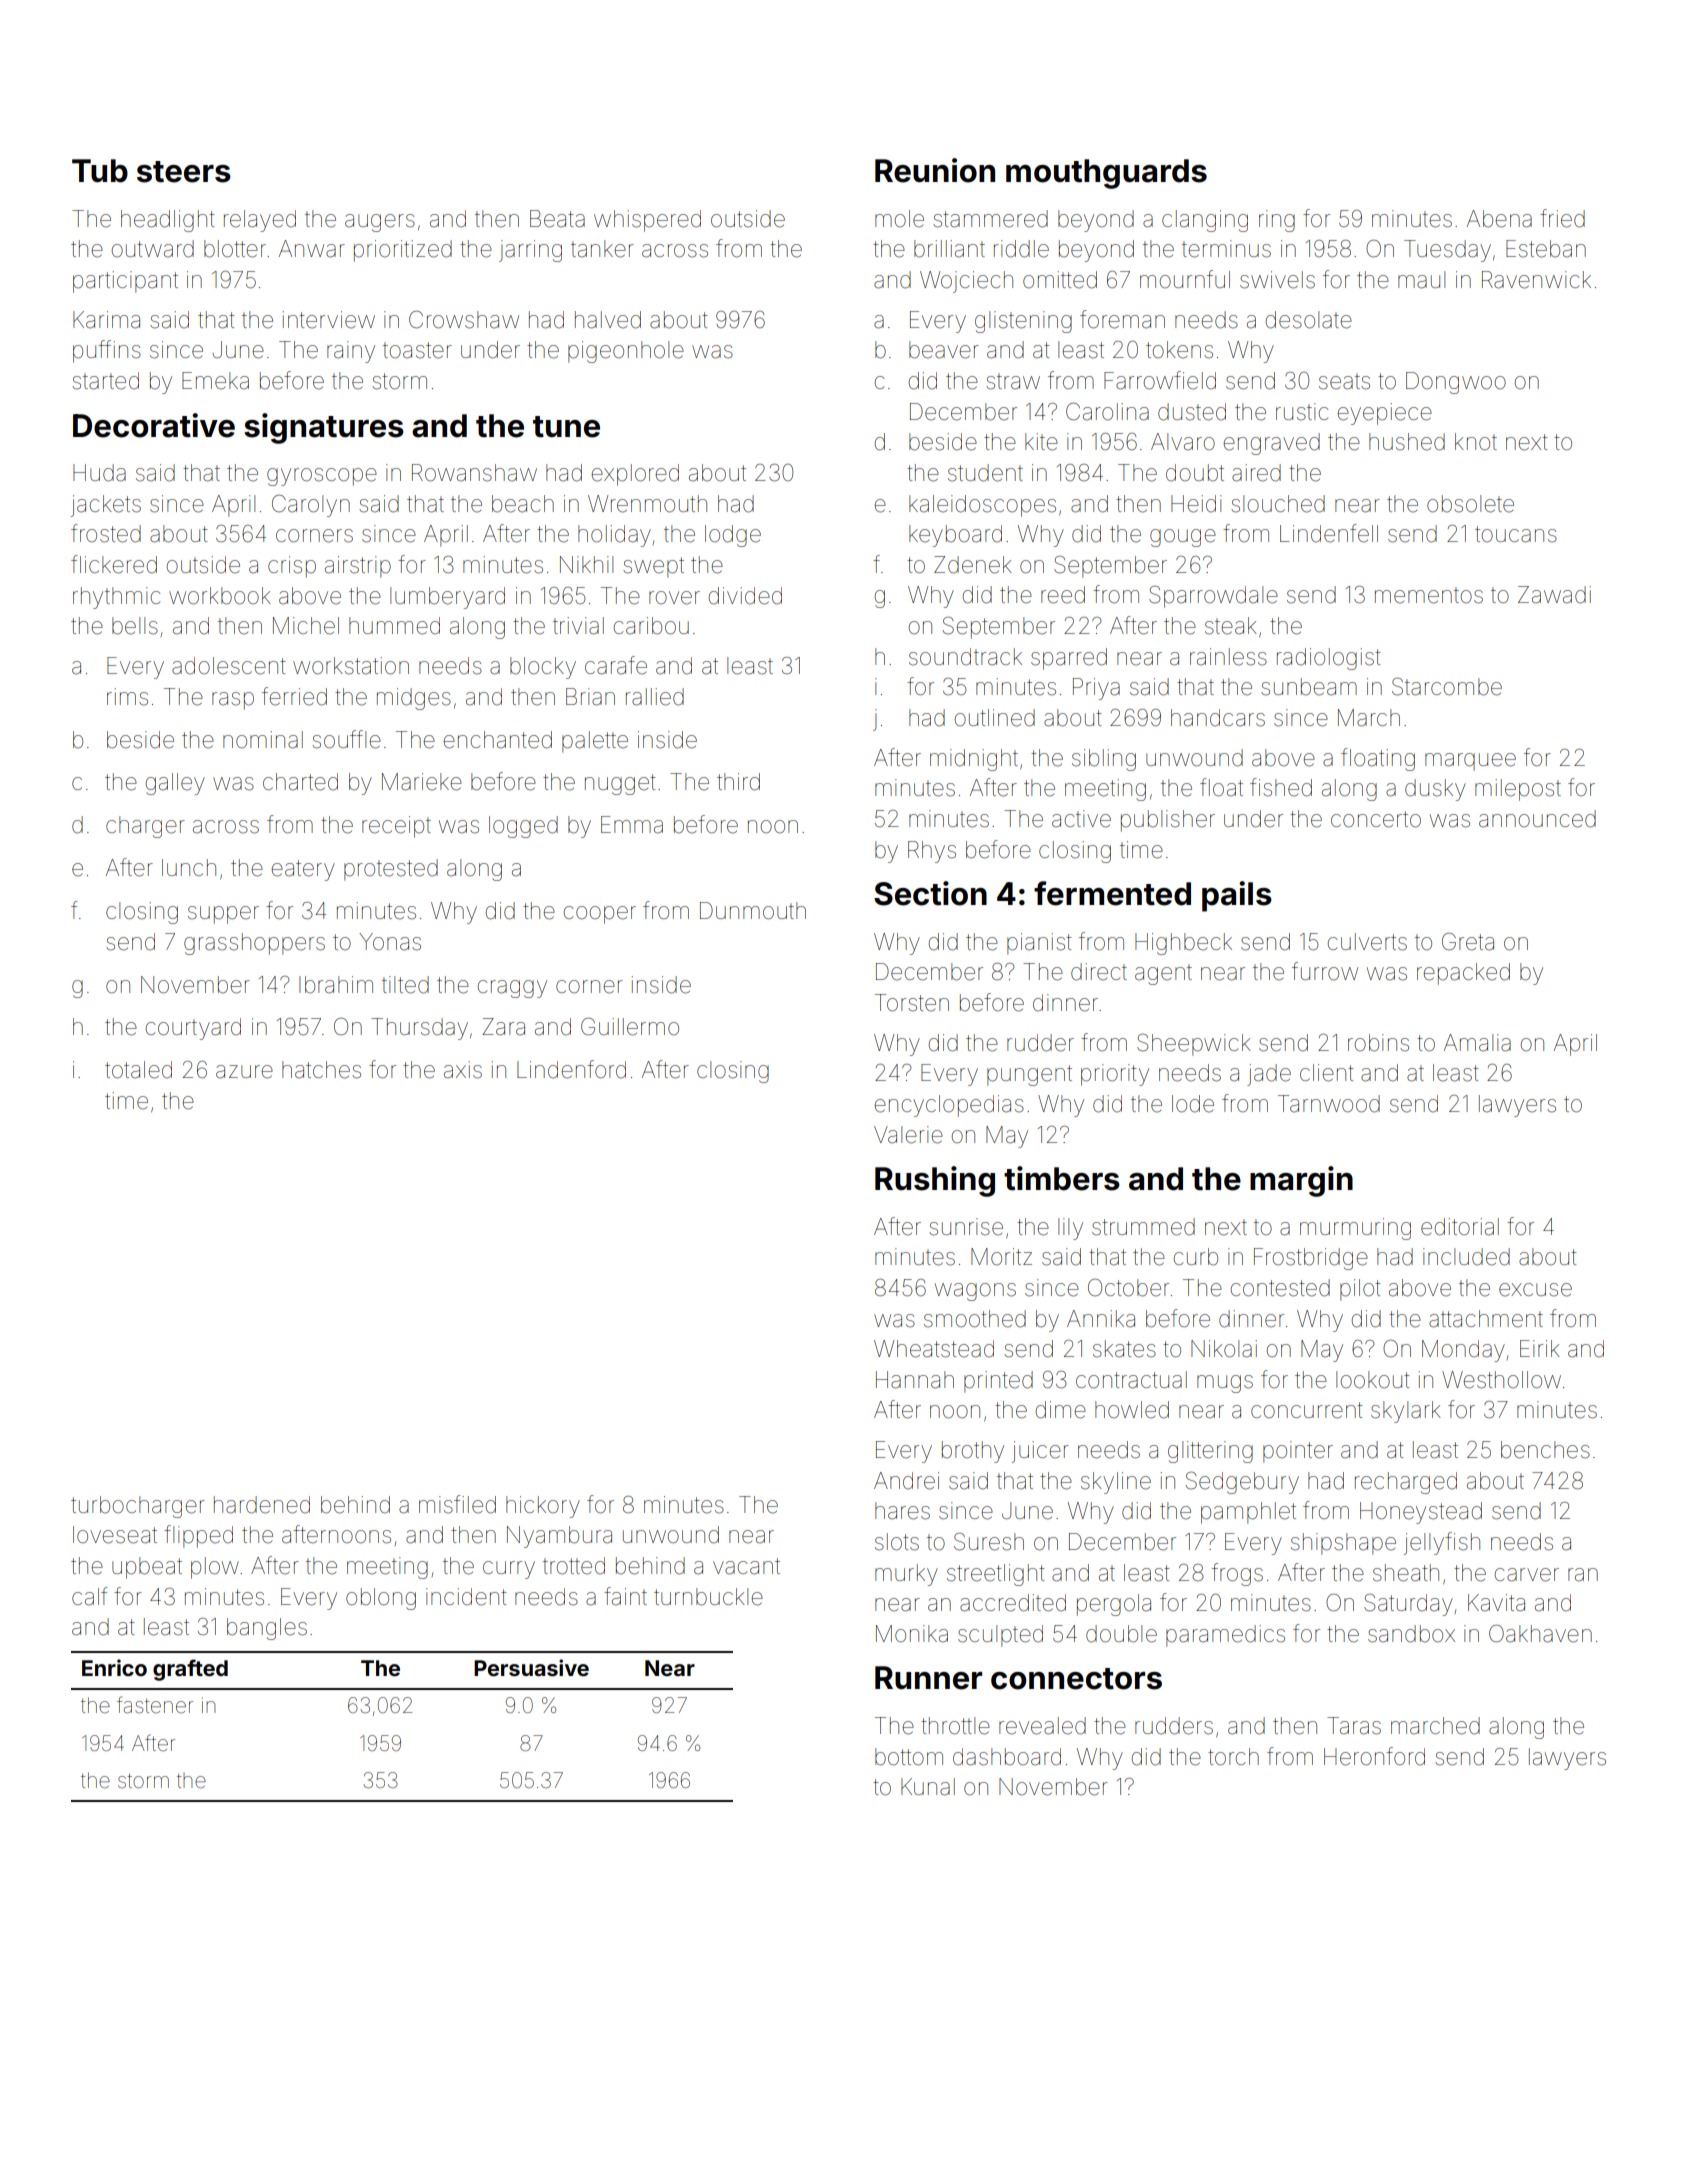 This page has height=2178, width=1683. I want to click on midnight, so click(974, 760).
